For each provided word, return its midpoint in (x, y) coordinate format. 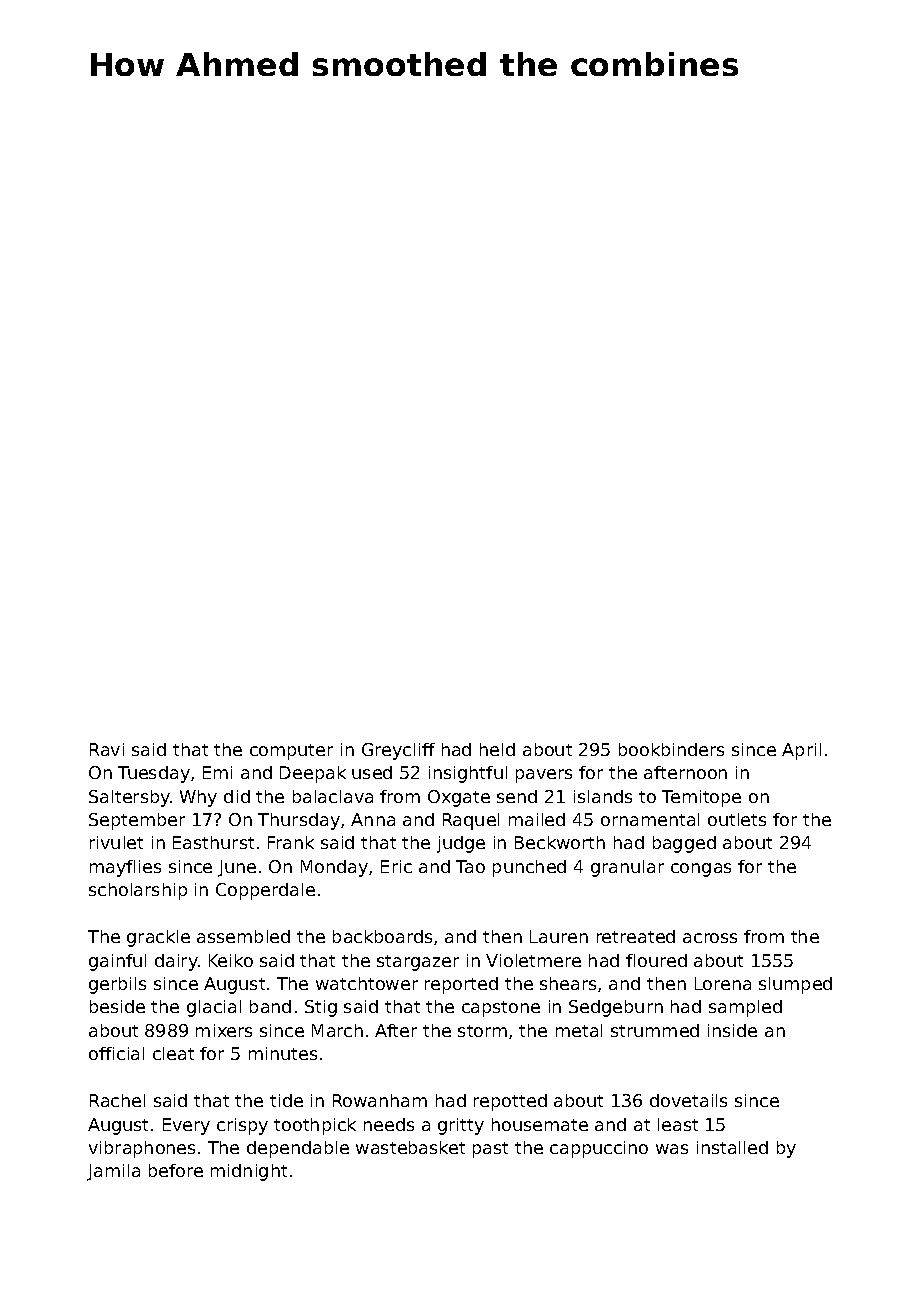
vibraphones (142, 1149)
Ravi (107, 749)
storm (482, 1031)
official (116, 1053)
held (497, 749)
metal (579, 1030)
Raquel (471, 821)
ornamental (650, 819)
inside (732, 1030)
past (490, 1150)
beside (117, 1006)
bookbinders (671, 749)
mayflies (125, 868)
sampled (745, 1008)
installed (732, 1147)
